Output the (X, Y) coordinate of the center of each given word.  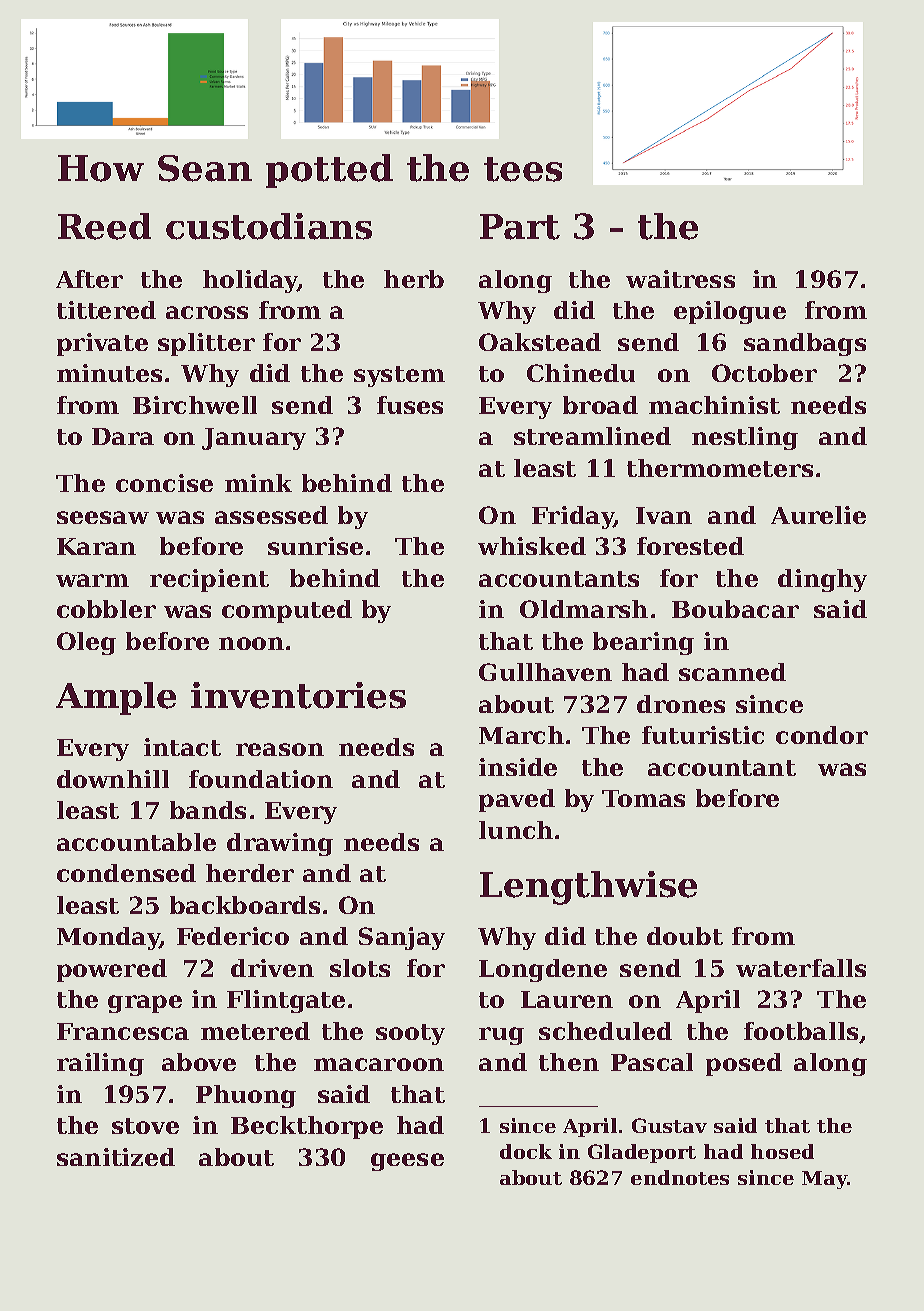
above (199, 1062)
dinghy (822, 580)
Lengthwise (588, 888)
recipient (209, 580)
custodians (269, 226)
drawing (280, 844)
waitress (680, 279)
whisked (532, 546)
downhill (113, 779)
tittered (106, 310)
